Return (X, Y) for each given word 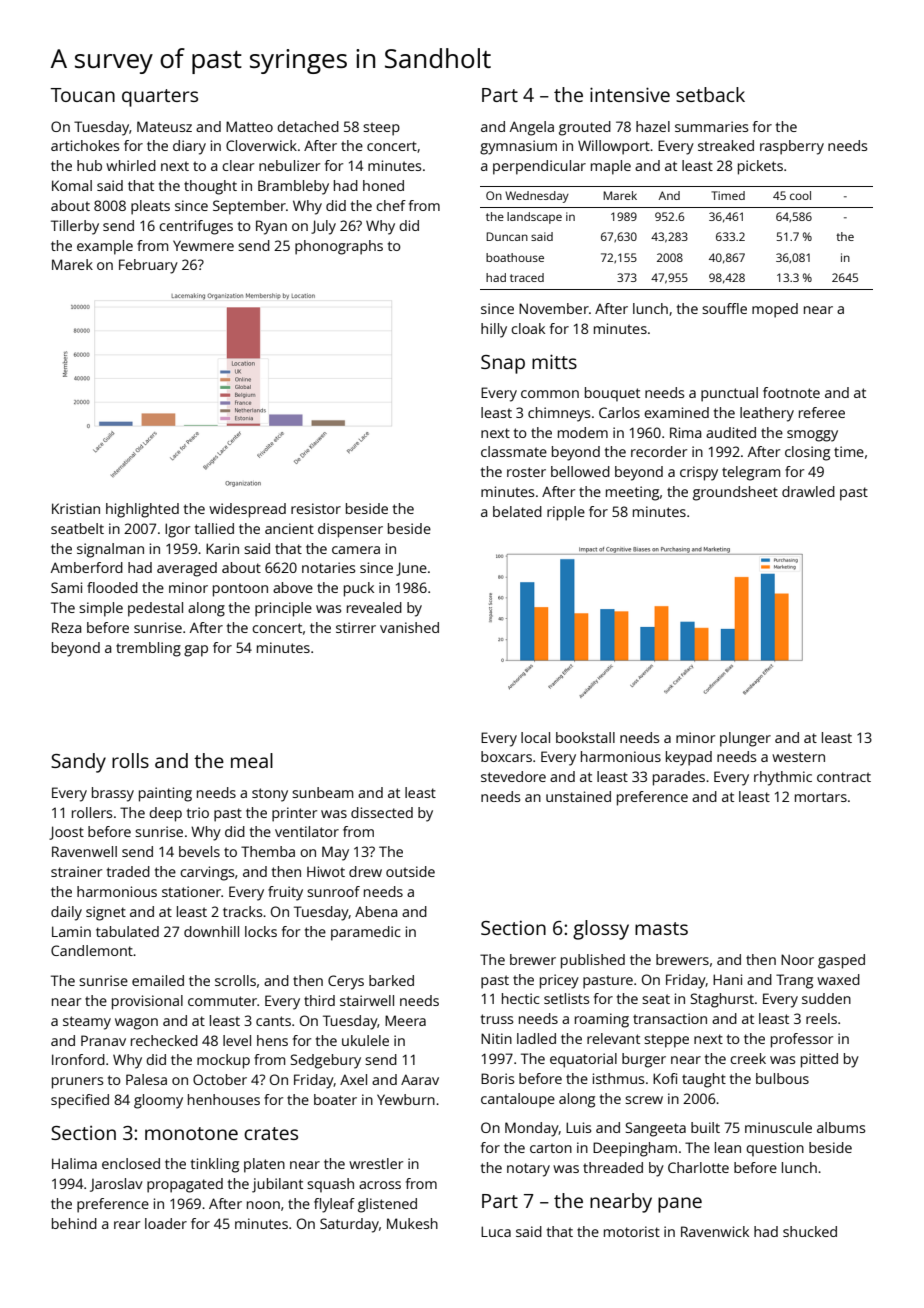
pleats (150, 207)
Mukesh (412, 1223)
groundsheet (735, 493)
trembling (148, 649)
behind (74, 1223)
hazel (653, 126)
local (535, 737)
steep (381, 129)
